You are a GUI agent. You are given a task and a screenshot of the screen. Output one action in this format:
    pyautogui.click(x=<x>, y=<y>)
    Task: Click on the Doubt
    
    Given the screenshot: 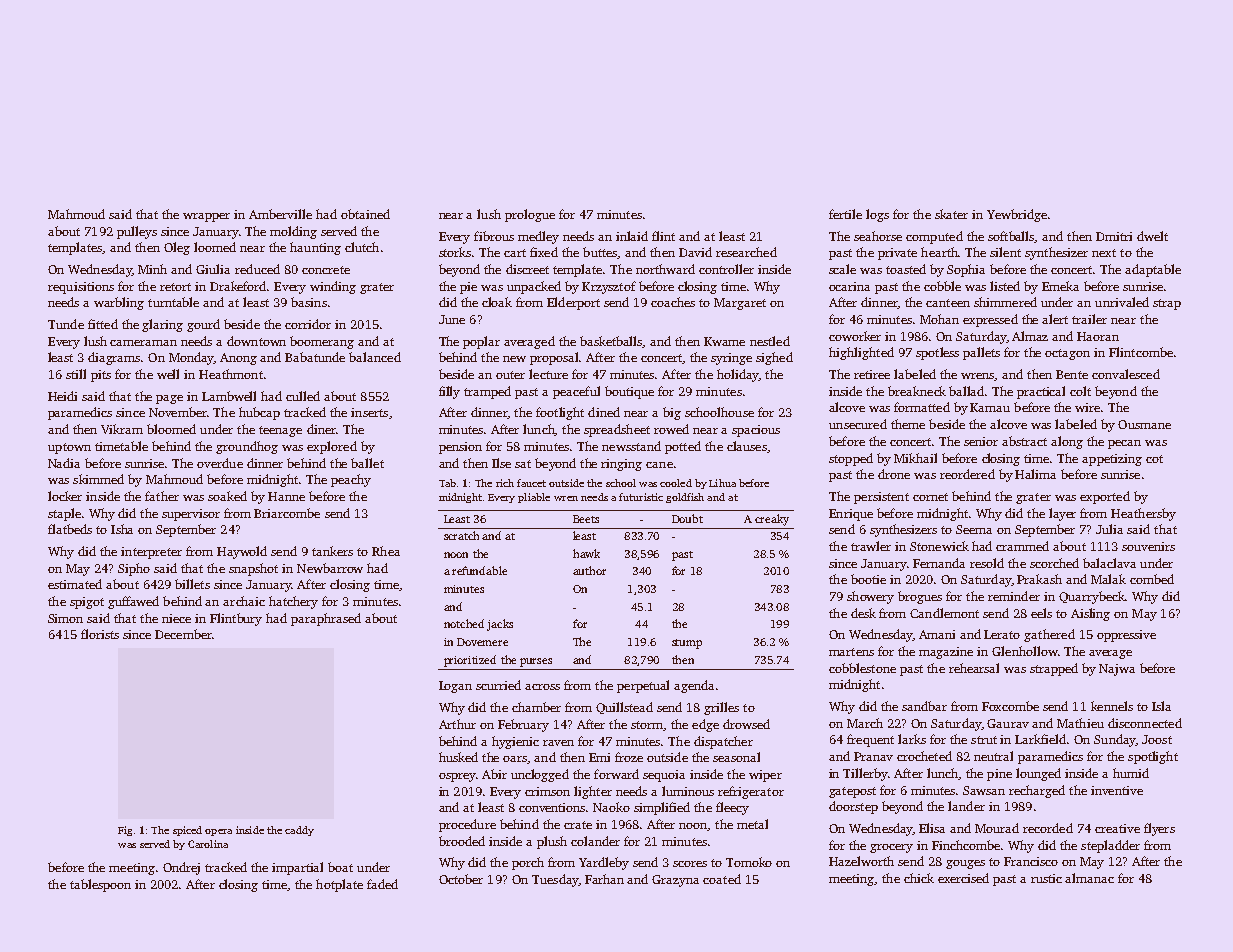 What is the action you would take?
    pyautogui.click(x=687, y=518)
